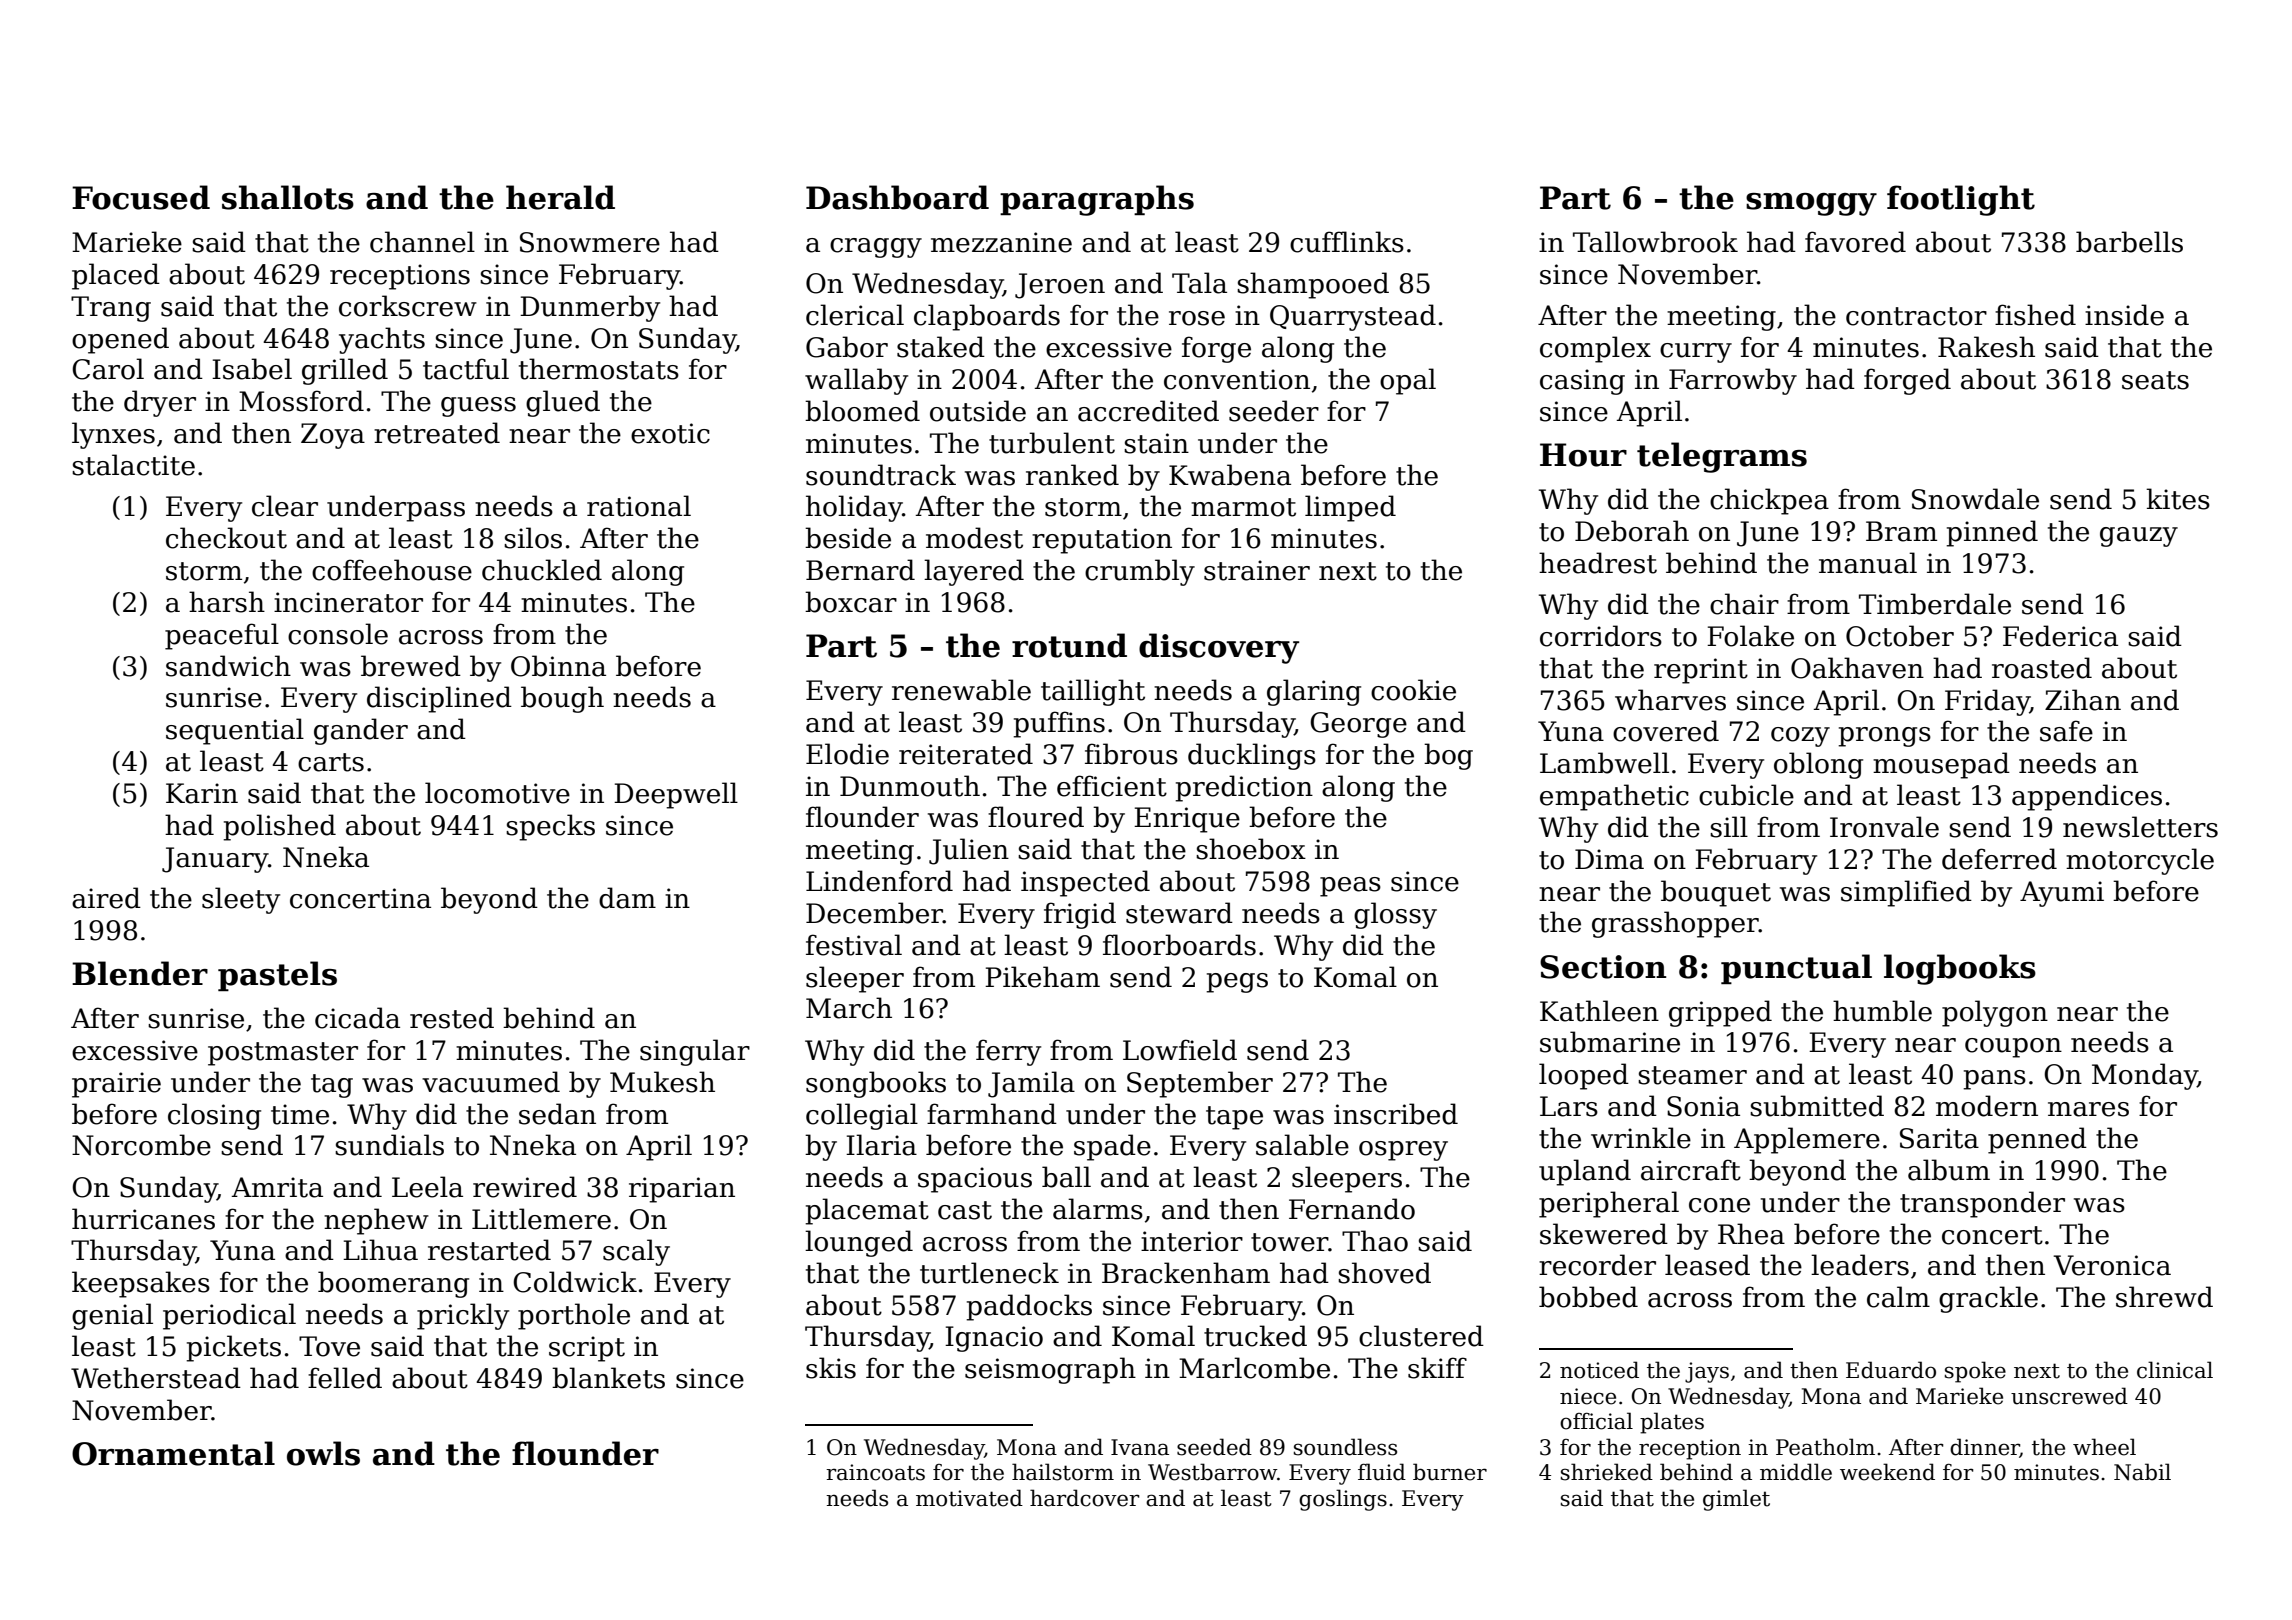  I want to click on goslings, so click(1343, 1500).
